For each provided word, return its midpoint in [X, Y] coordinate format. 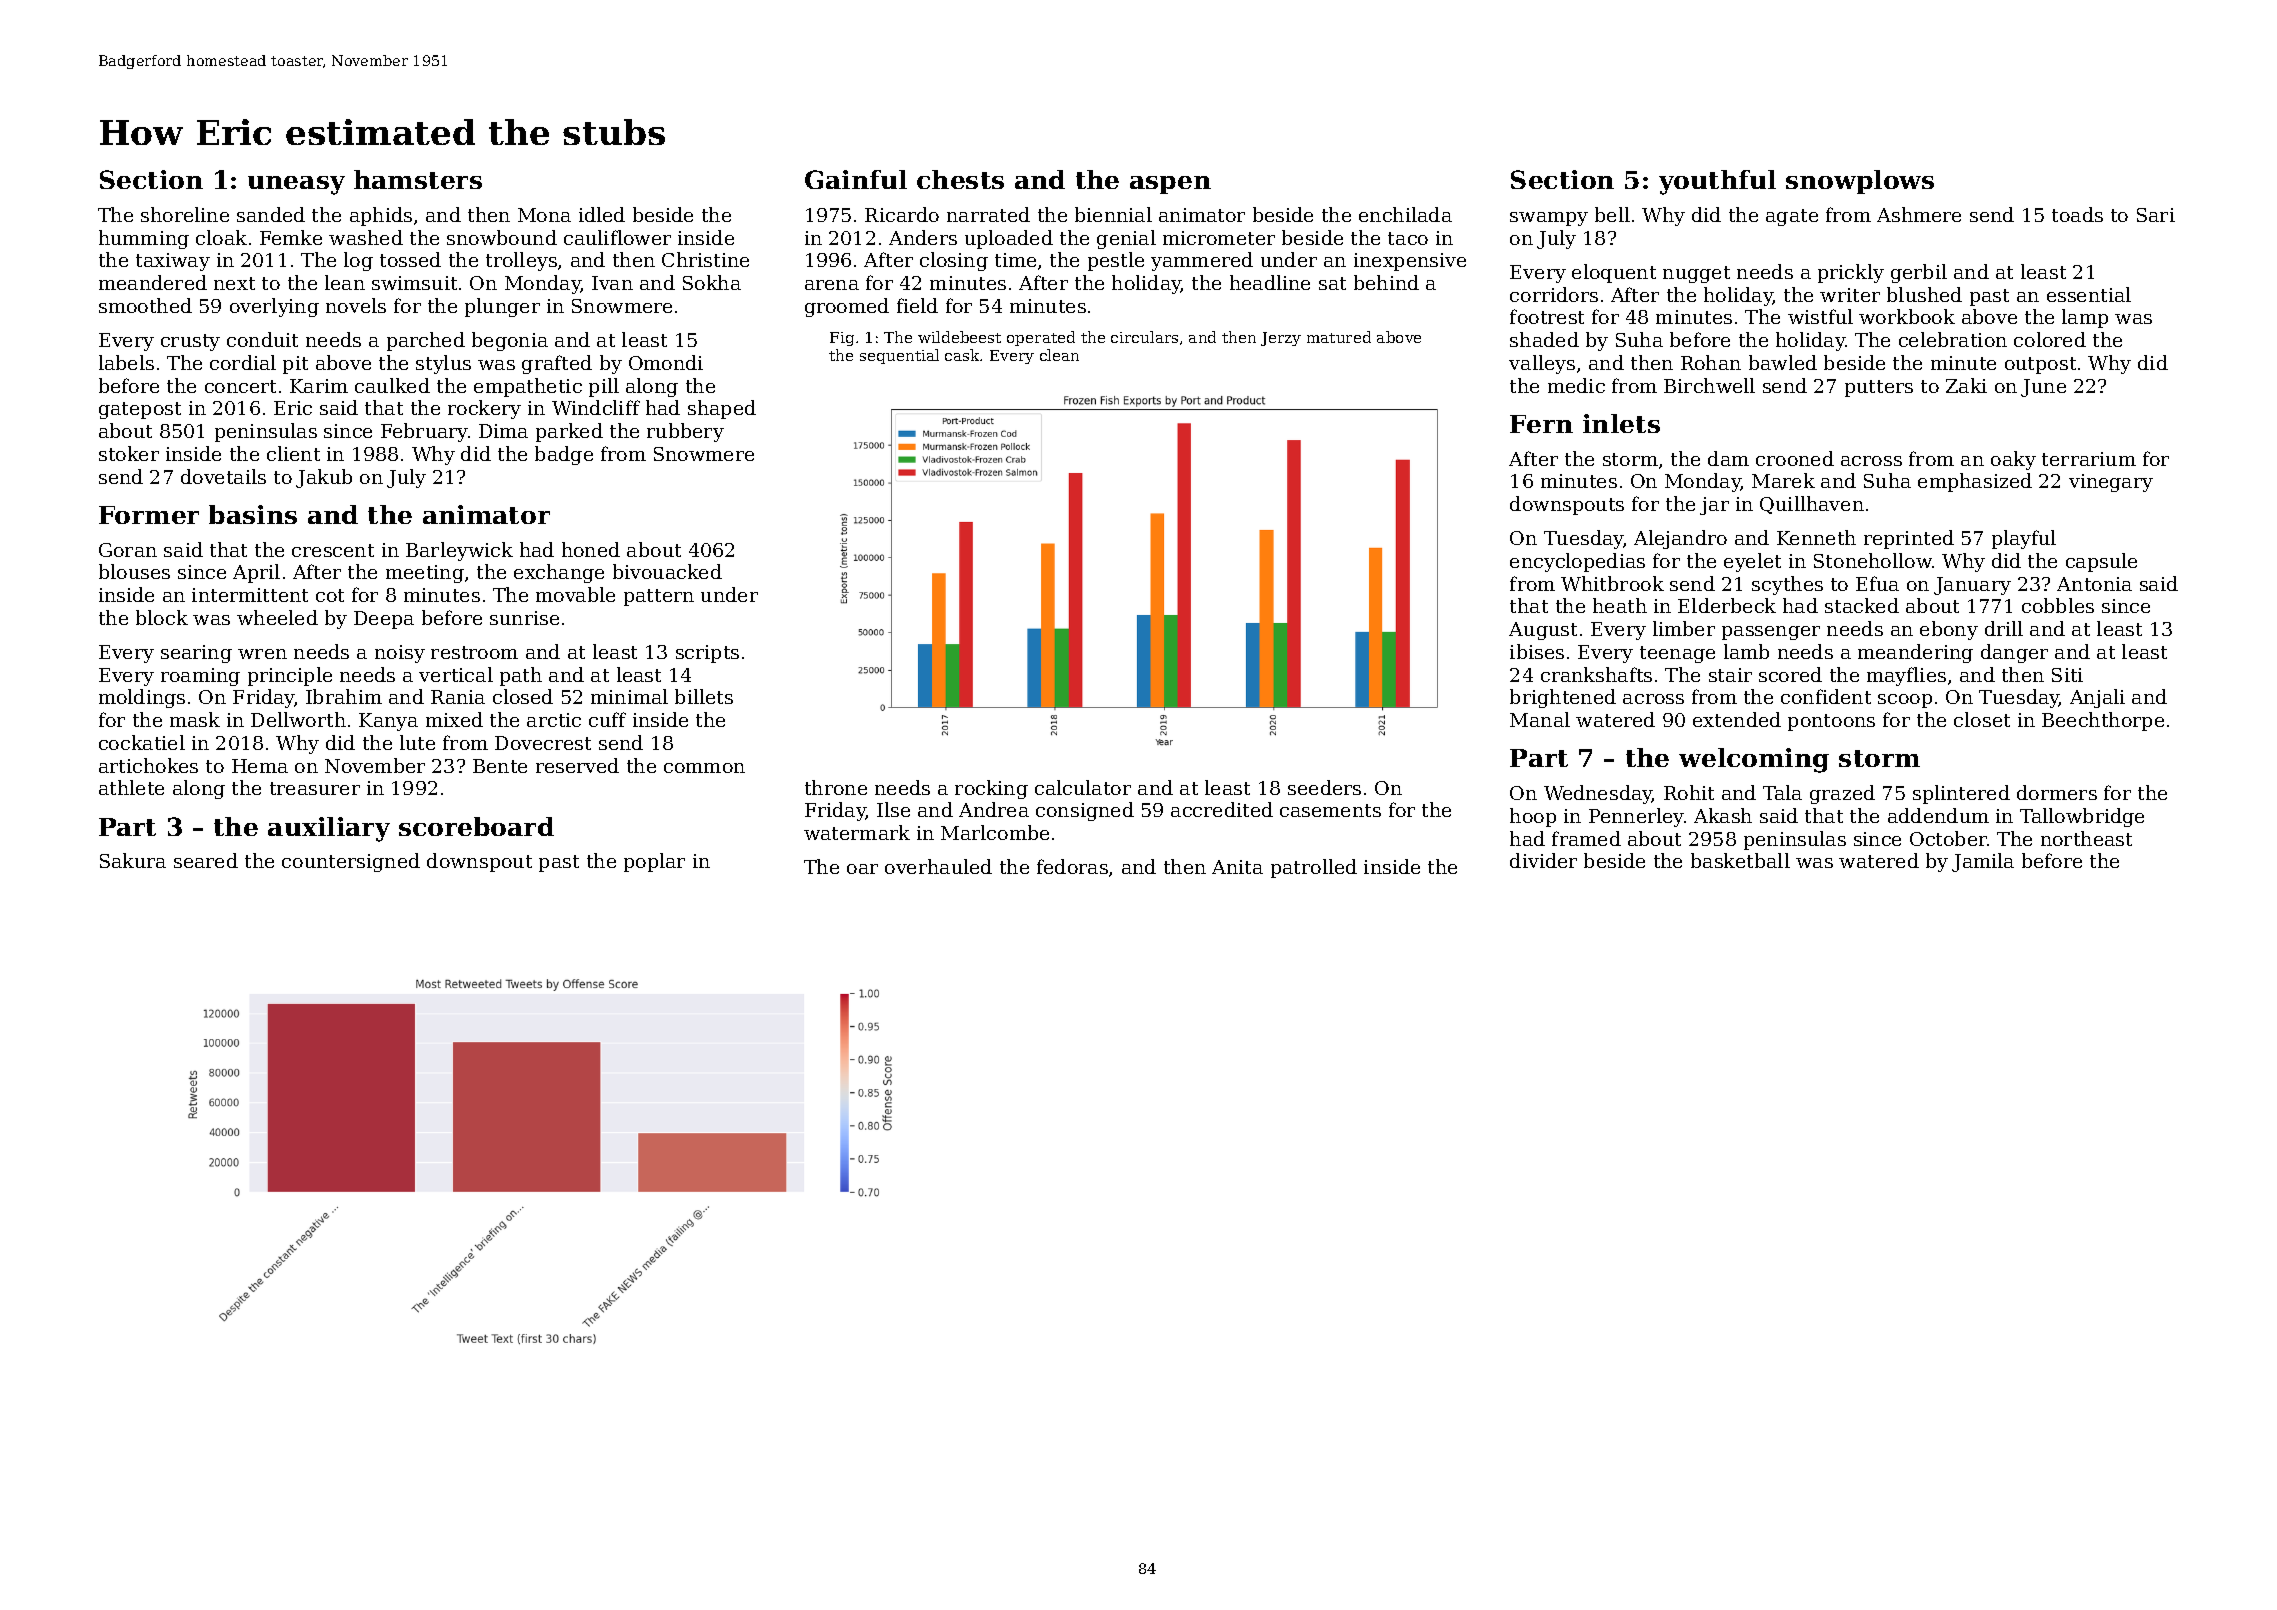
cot [330, 595]
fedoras [1072, 866]
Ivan [612, 283]
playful [2024, 539]
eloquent [1614, 273]
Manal [1540, 719]
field [917, 305]
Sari [2156, 215]
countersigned [351, 862]
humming [144, 239]
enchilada [1405, 214]
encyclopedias [1577, 562]
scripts [707, 654]
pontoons [1831, 722]
